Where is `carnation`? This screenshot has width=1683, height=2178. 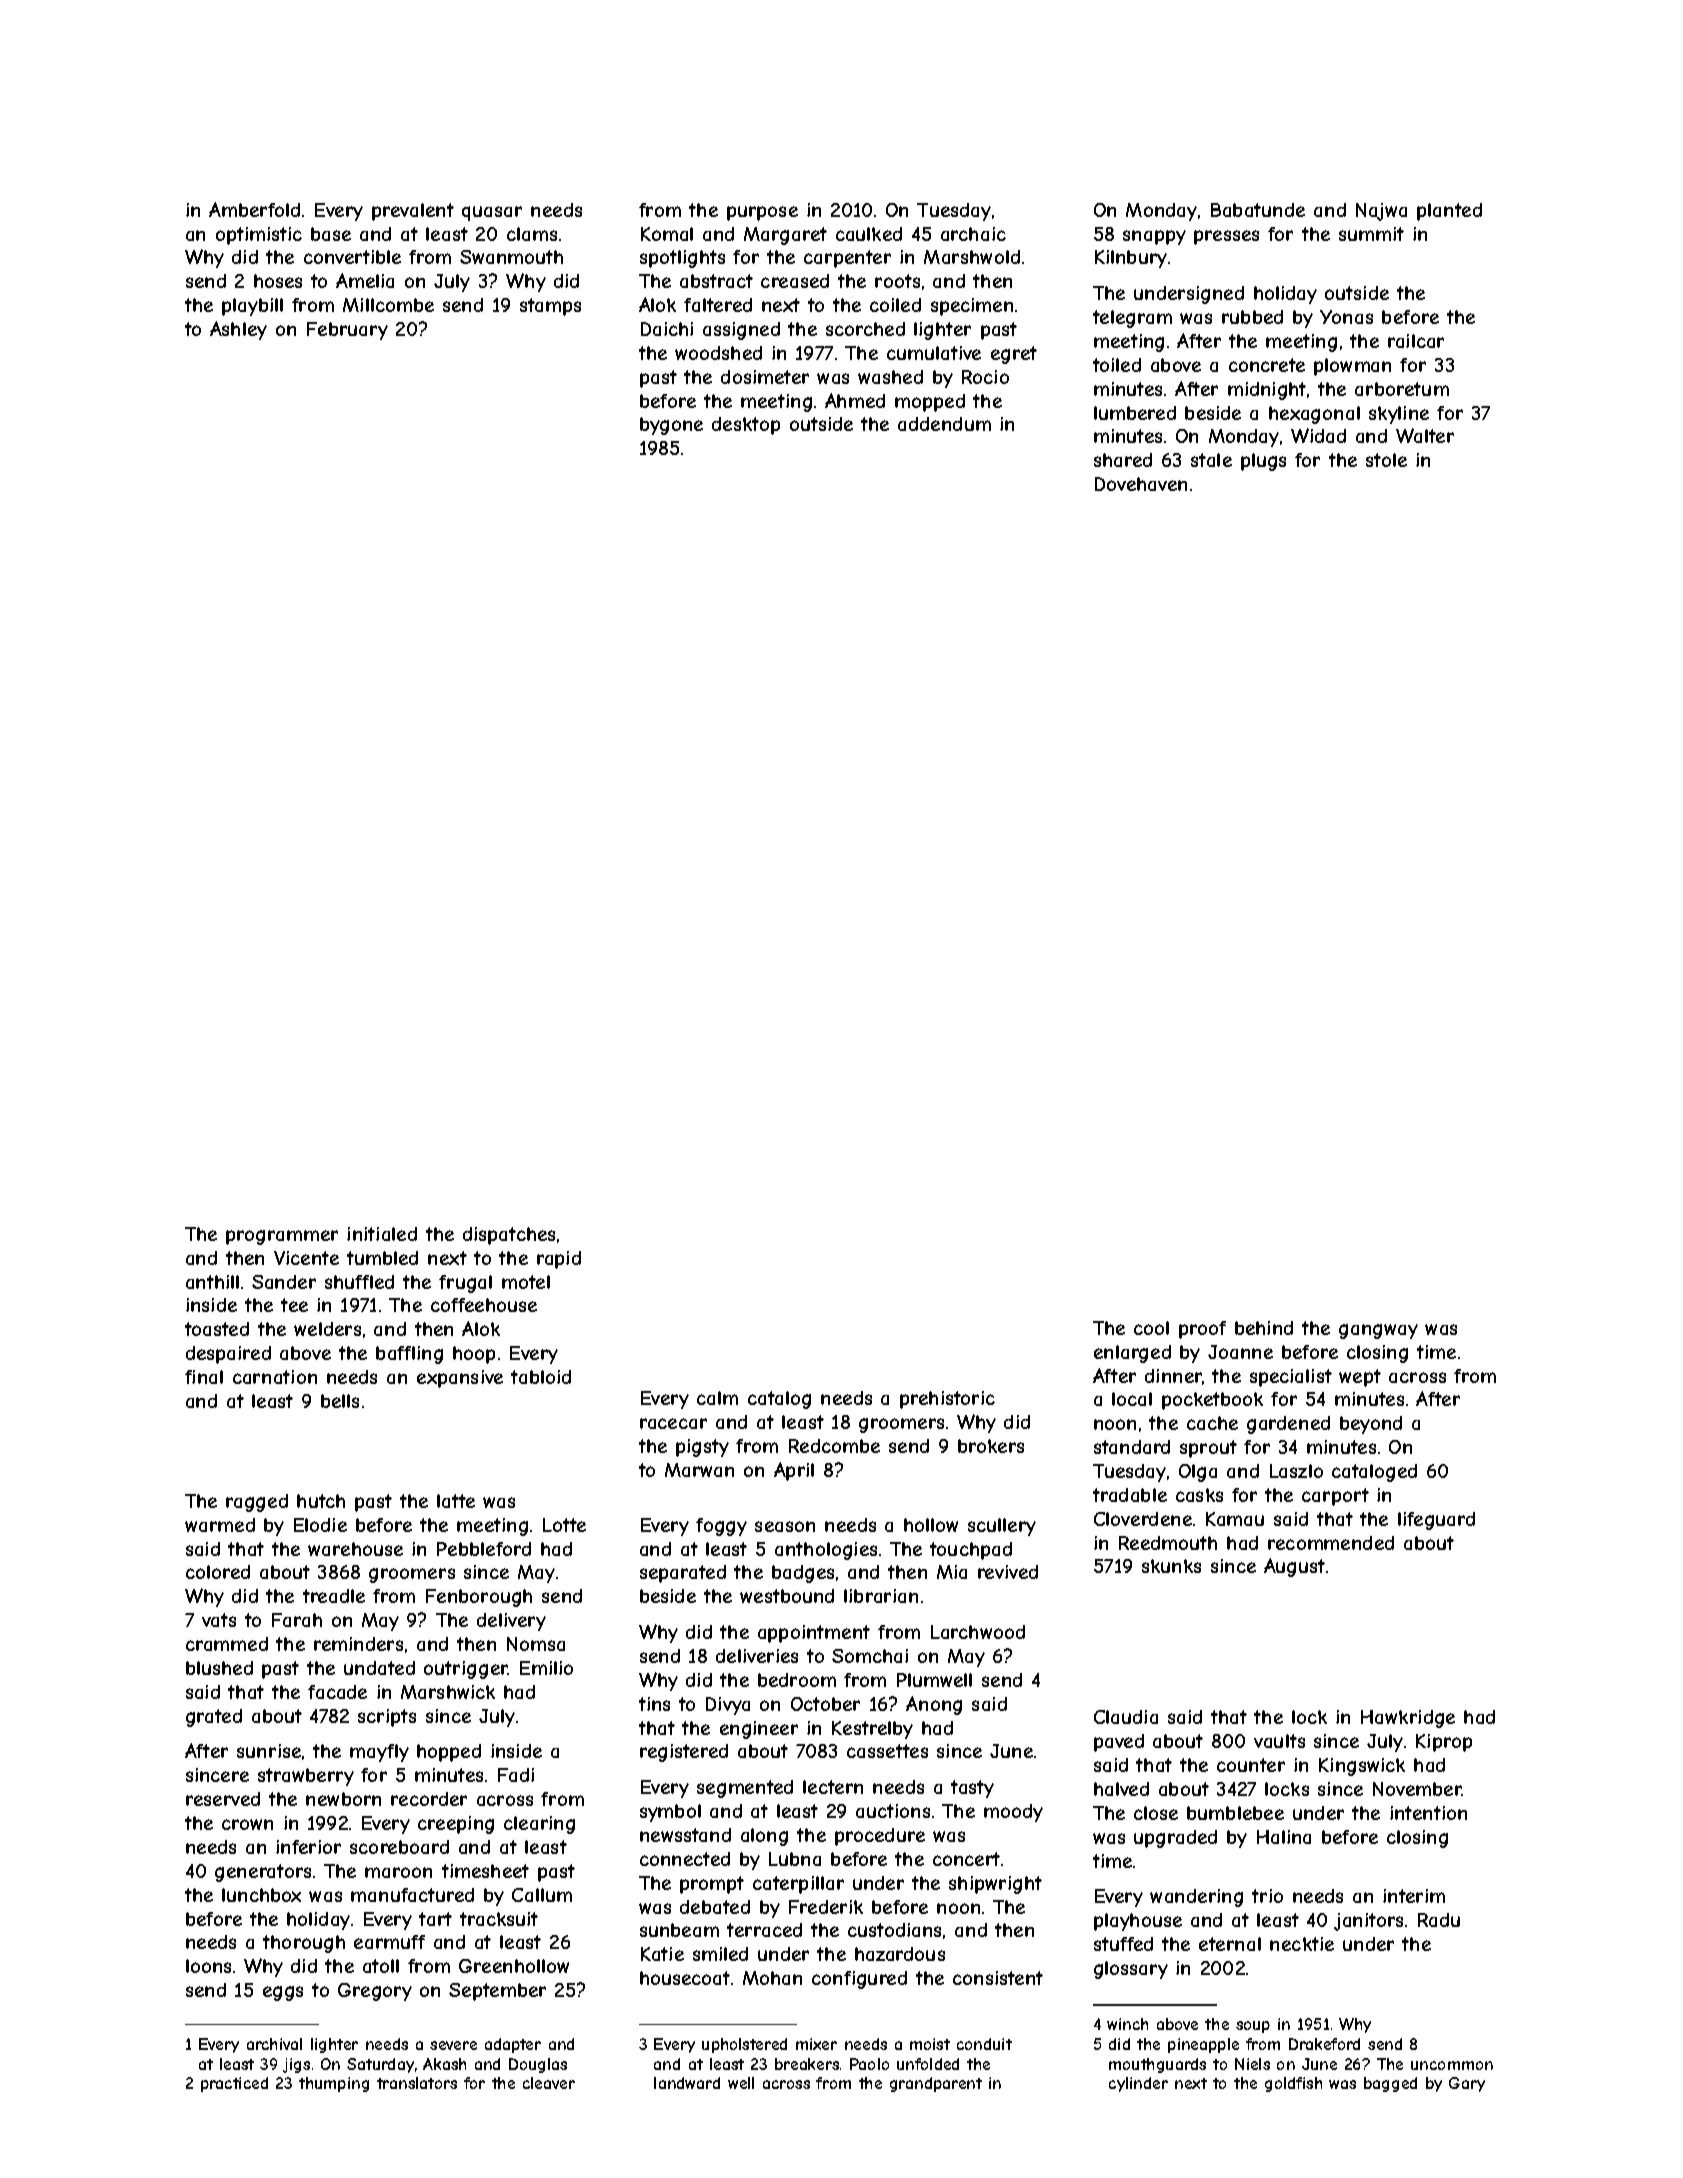
carnation is located at coordinates (275, 1377).
